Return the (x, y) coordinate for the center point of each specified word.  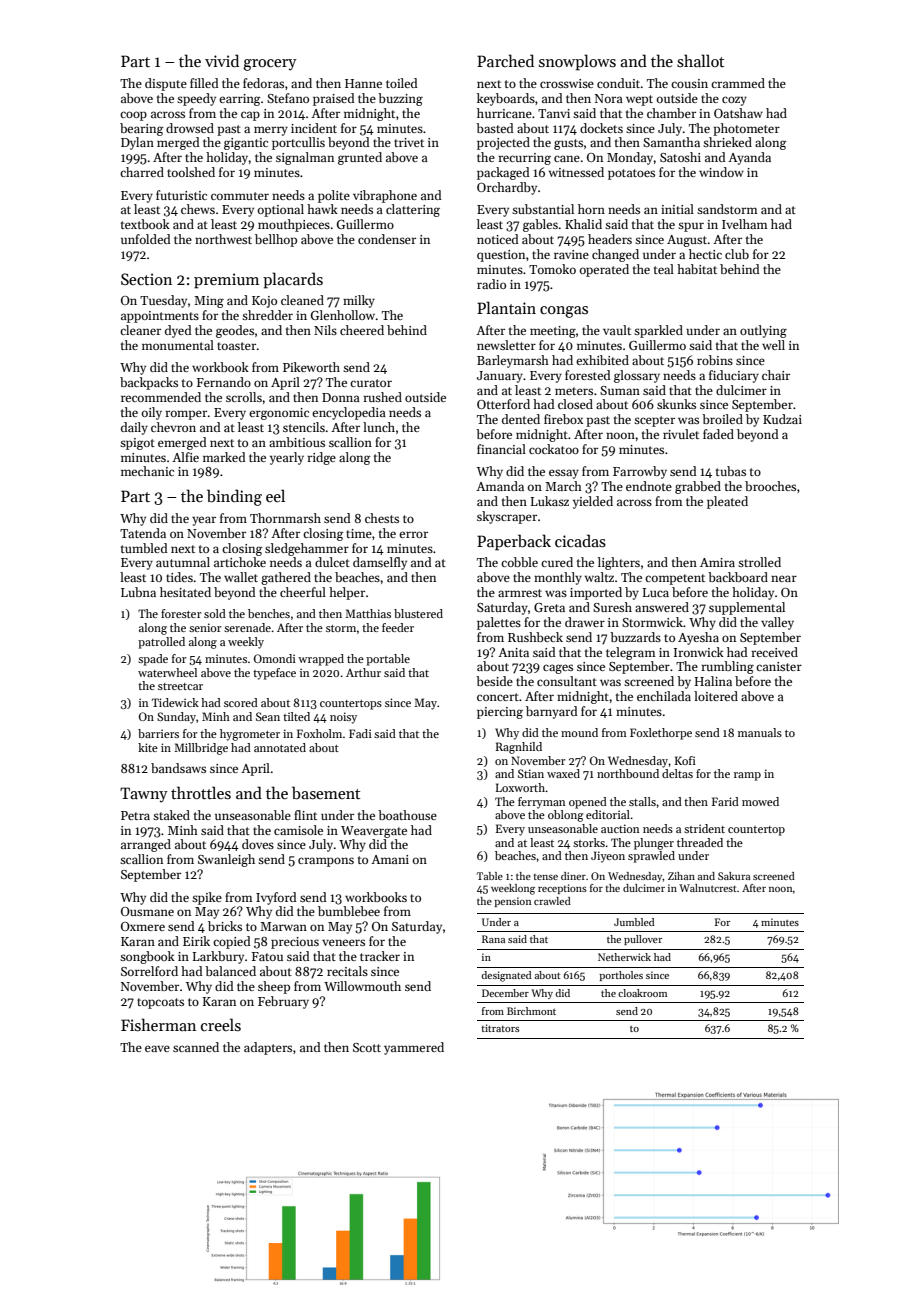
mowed (760, 801)
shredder (267, 315)
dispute (166, 84)
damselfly (380, 563)
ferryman (541, 803)
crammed (738, 83)
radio (491, 284)
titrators (500, 1028)
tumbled (144, 548)
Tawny (144, 795)
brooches (770, 486)
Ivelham (745, 224)
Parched (505, 60)
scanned (196, 1047)
